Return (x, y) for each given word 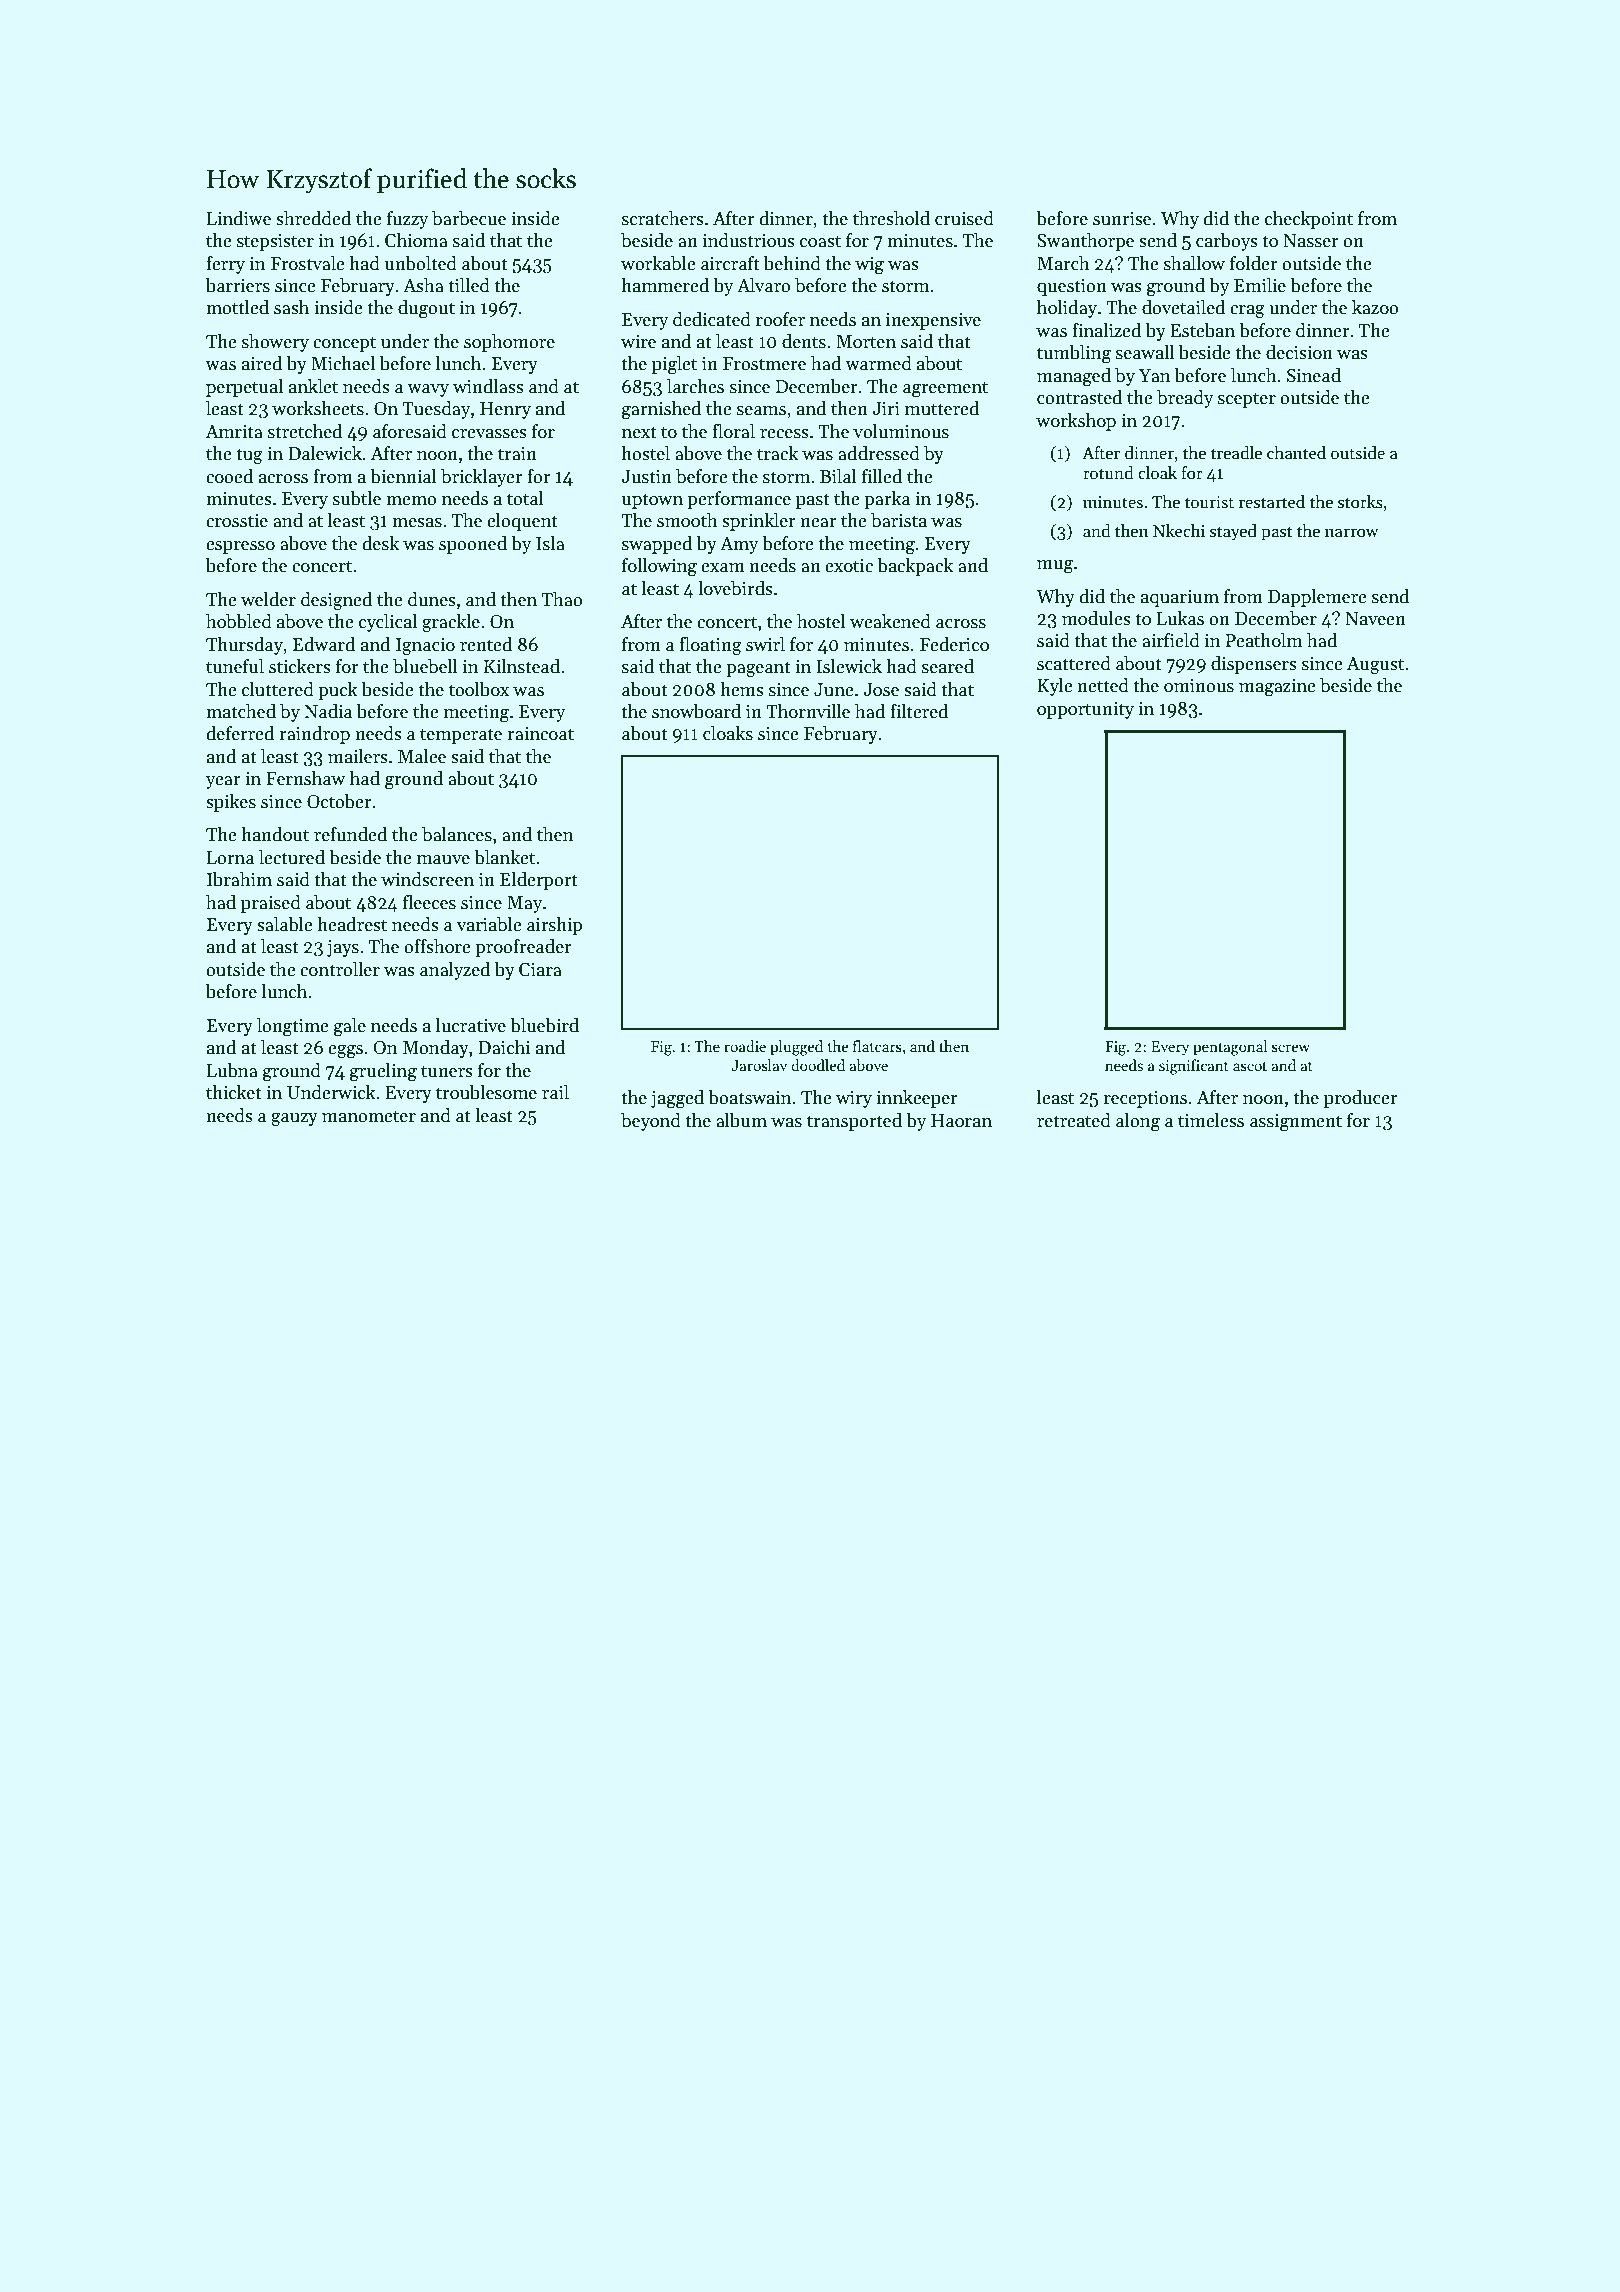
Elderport (539, 881)
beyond (651, 1122)
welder (268, 599)
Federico (954, 644)
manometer (369, 1116)
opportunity (1085, 710)
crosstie (237, 521)
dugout (426, 309)
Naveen (1375, 619)
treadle (1236, 453)
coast (820, 241)
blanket (504, 857)
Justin (646, 477)
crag (1247, 312)
